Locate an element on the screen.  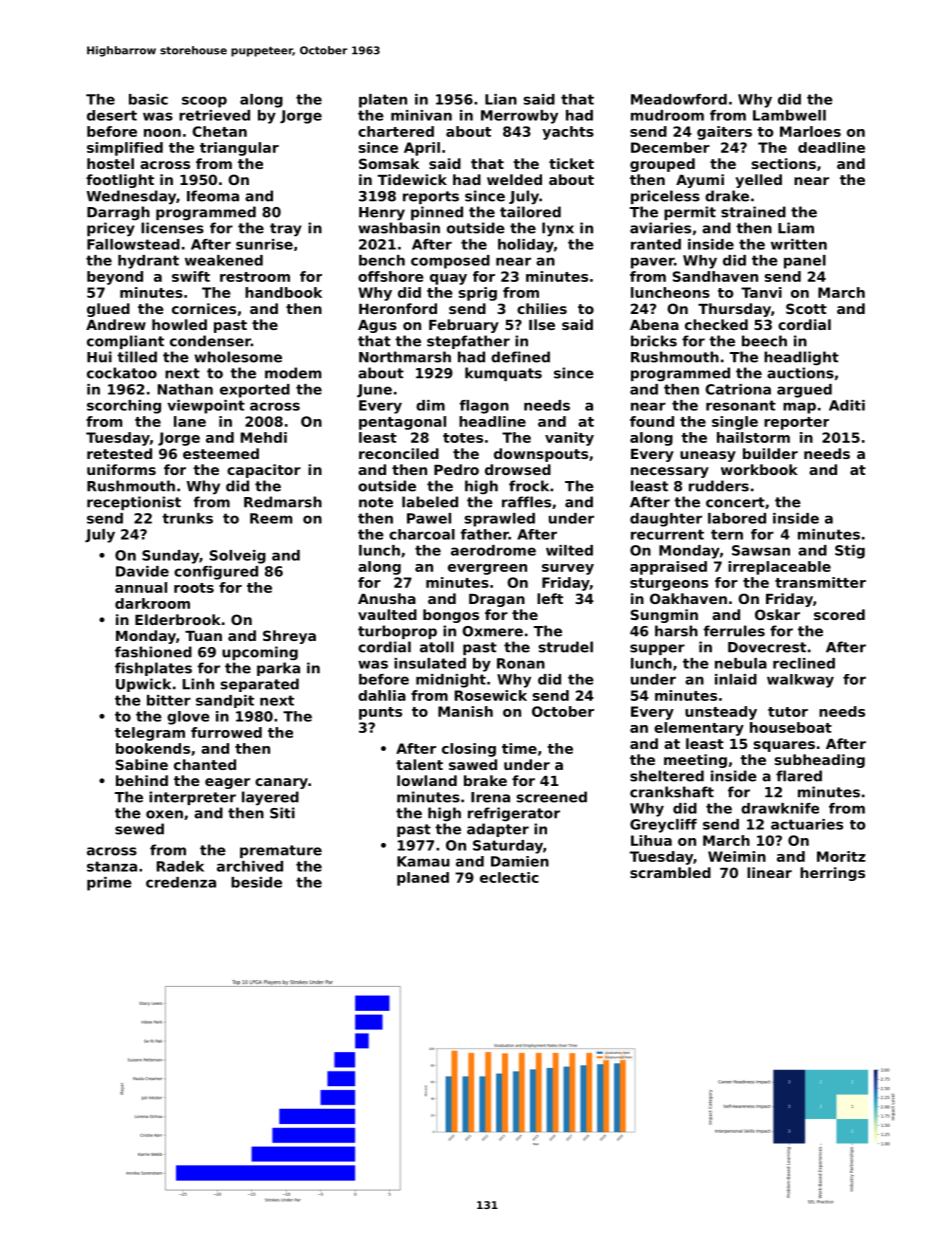
Meadowford is located at coordinates (679, 99).
